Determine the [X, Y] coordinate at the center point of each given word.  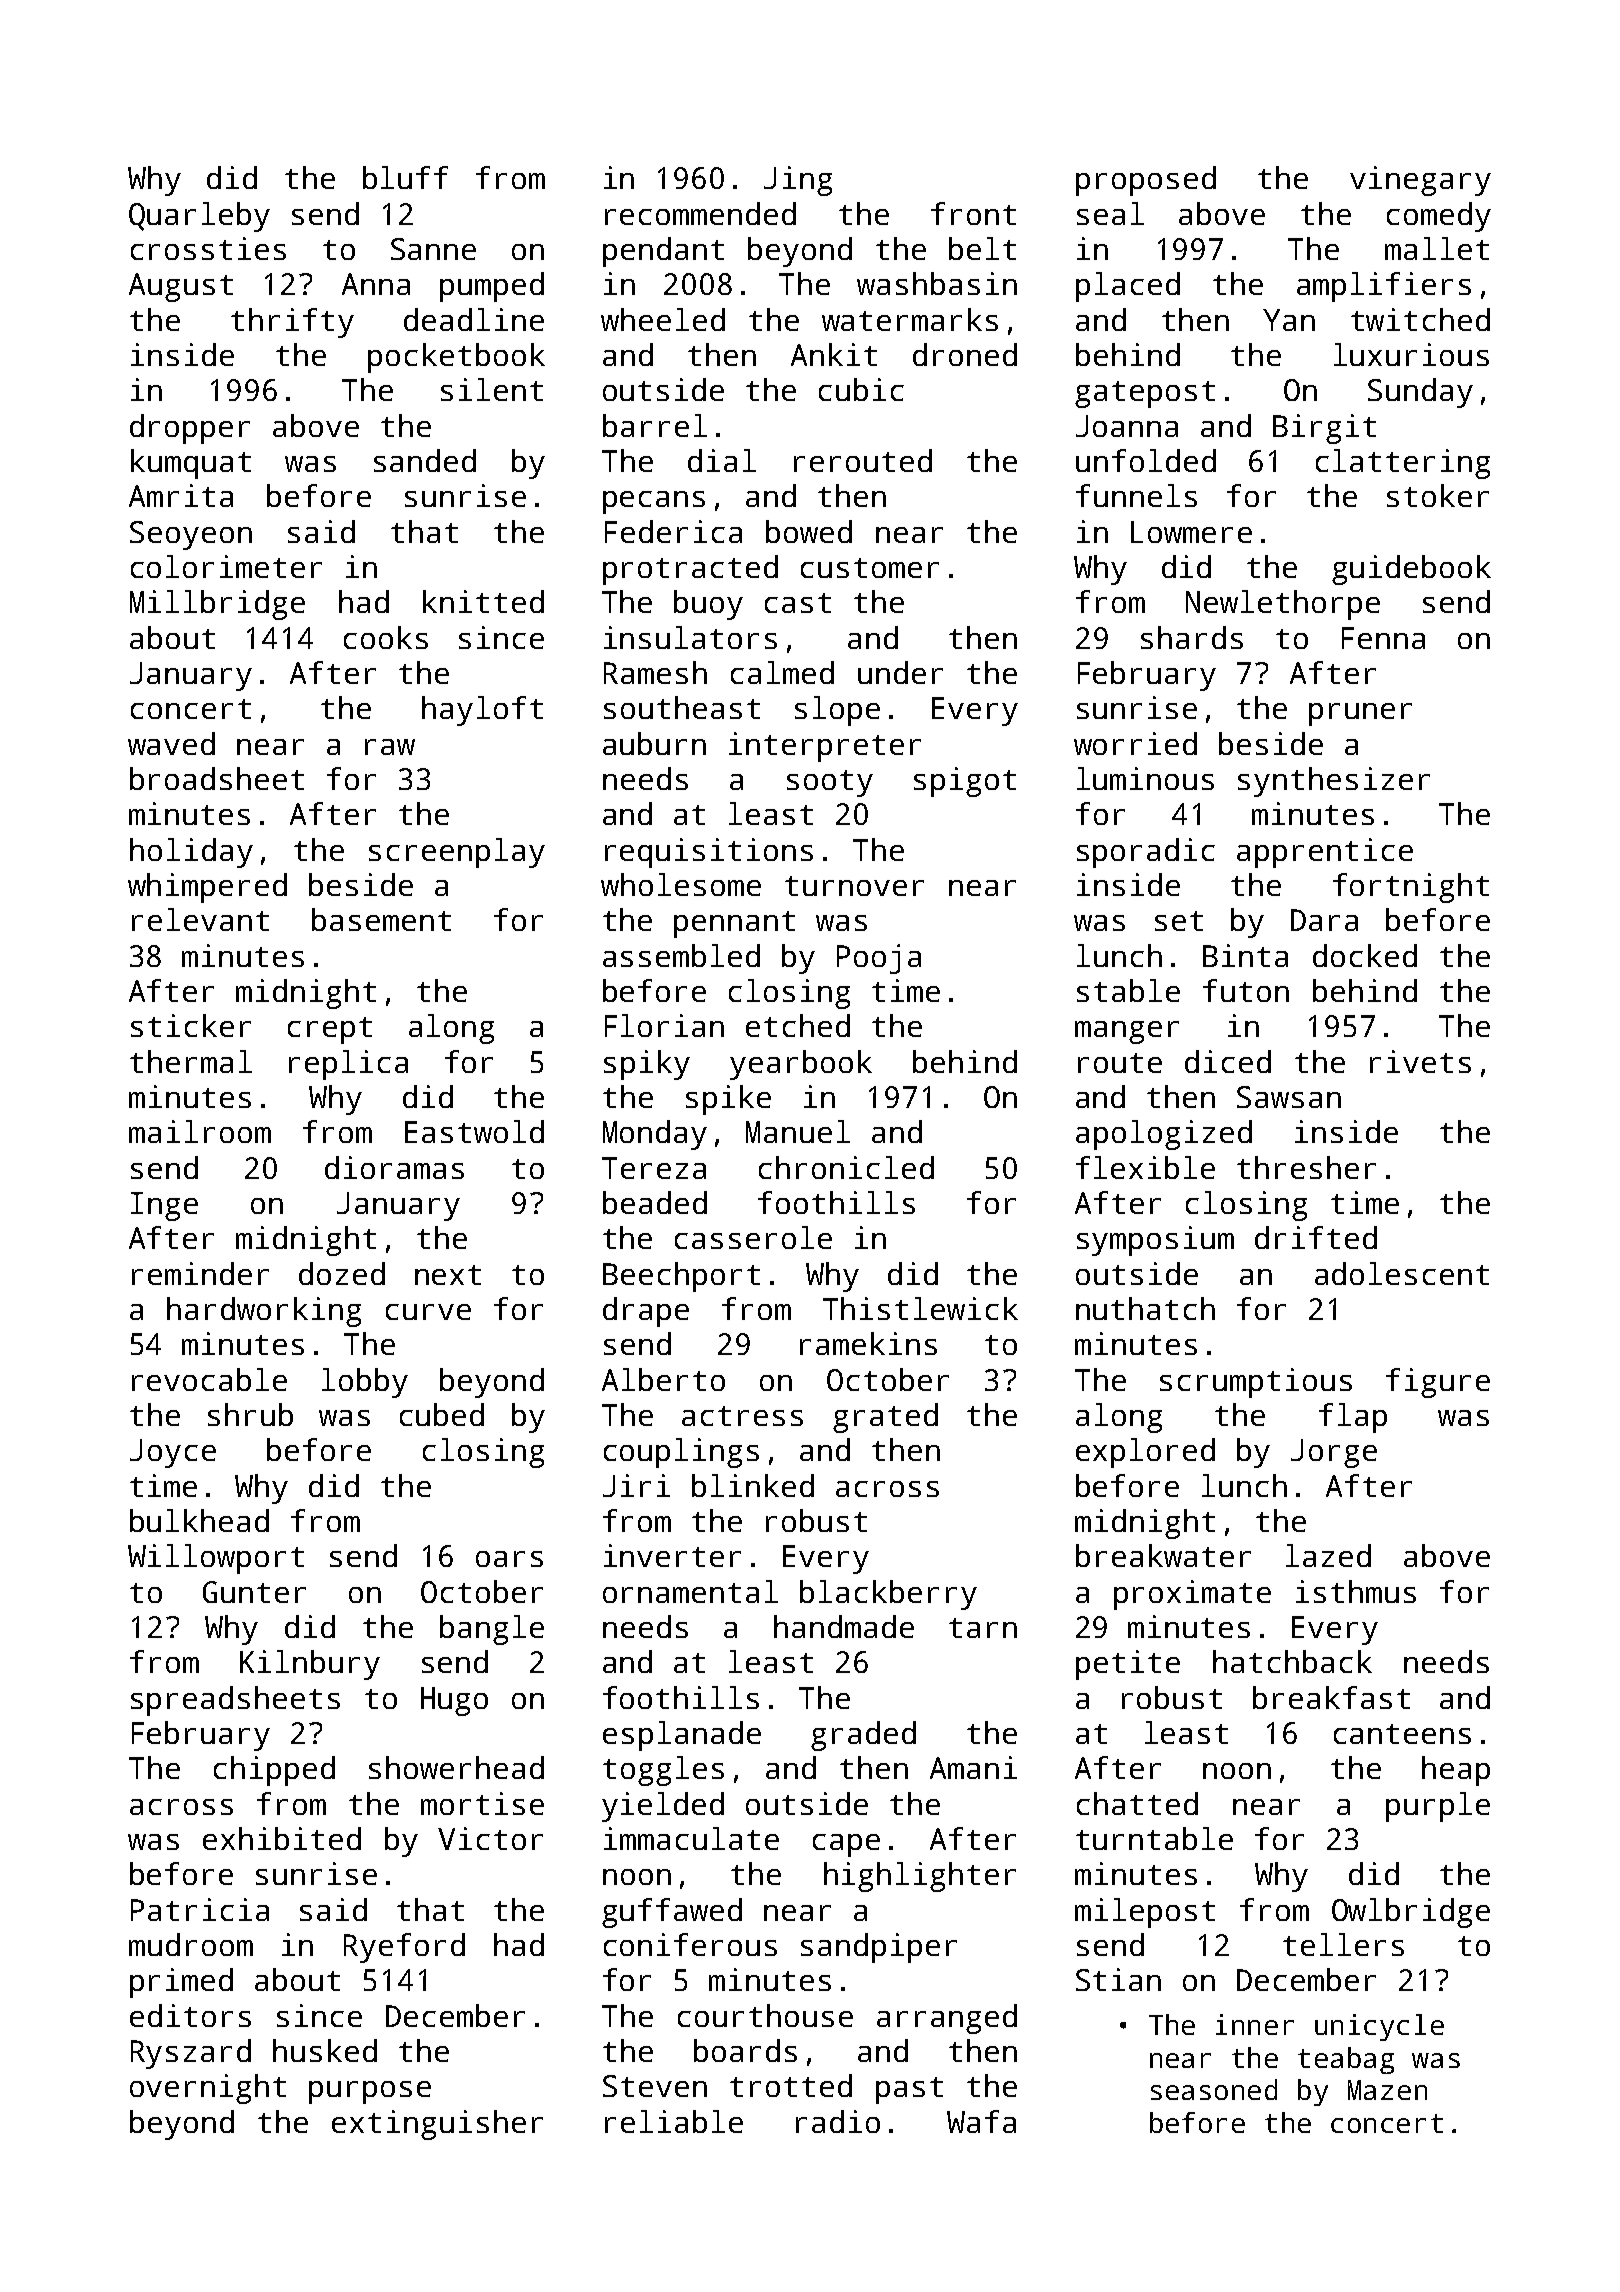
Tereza [654, 1168]
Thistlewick [920, 1308]
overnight [208, 2089]
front [973, 213]
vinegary [1420, 181]
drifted [1316, 1237]
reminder [200, 1273]
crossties [208, 248]
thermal [191, 1061]
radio [838, 2121]
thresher [1306, 1167]
